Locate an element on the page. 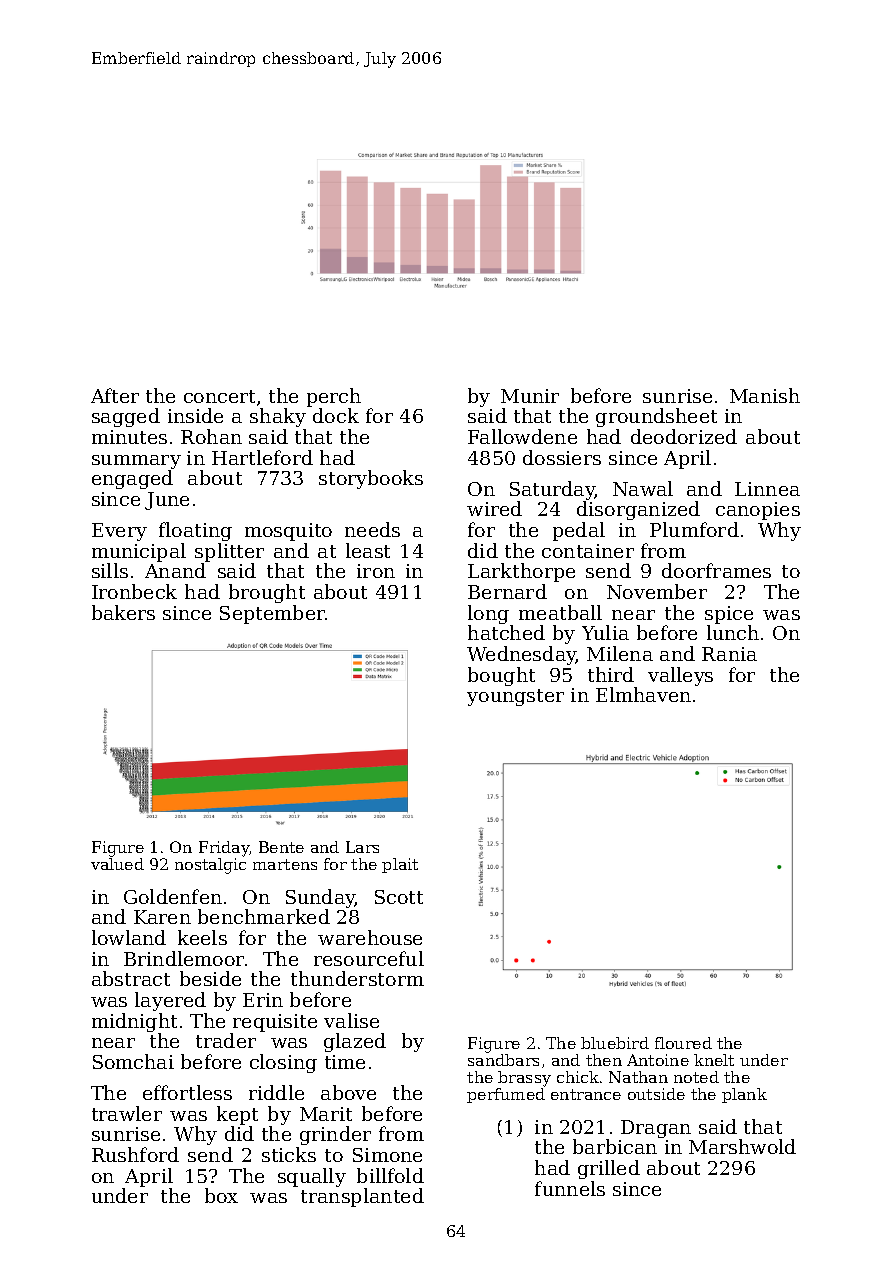 This page has width=892, height=1266. meatball is located at coordinates (560, 612).
